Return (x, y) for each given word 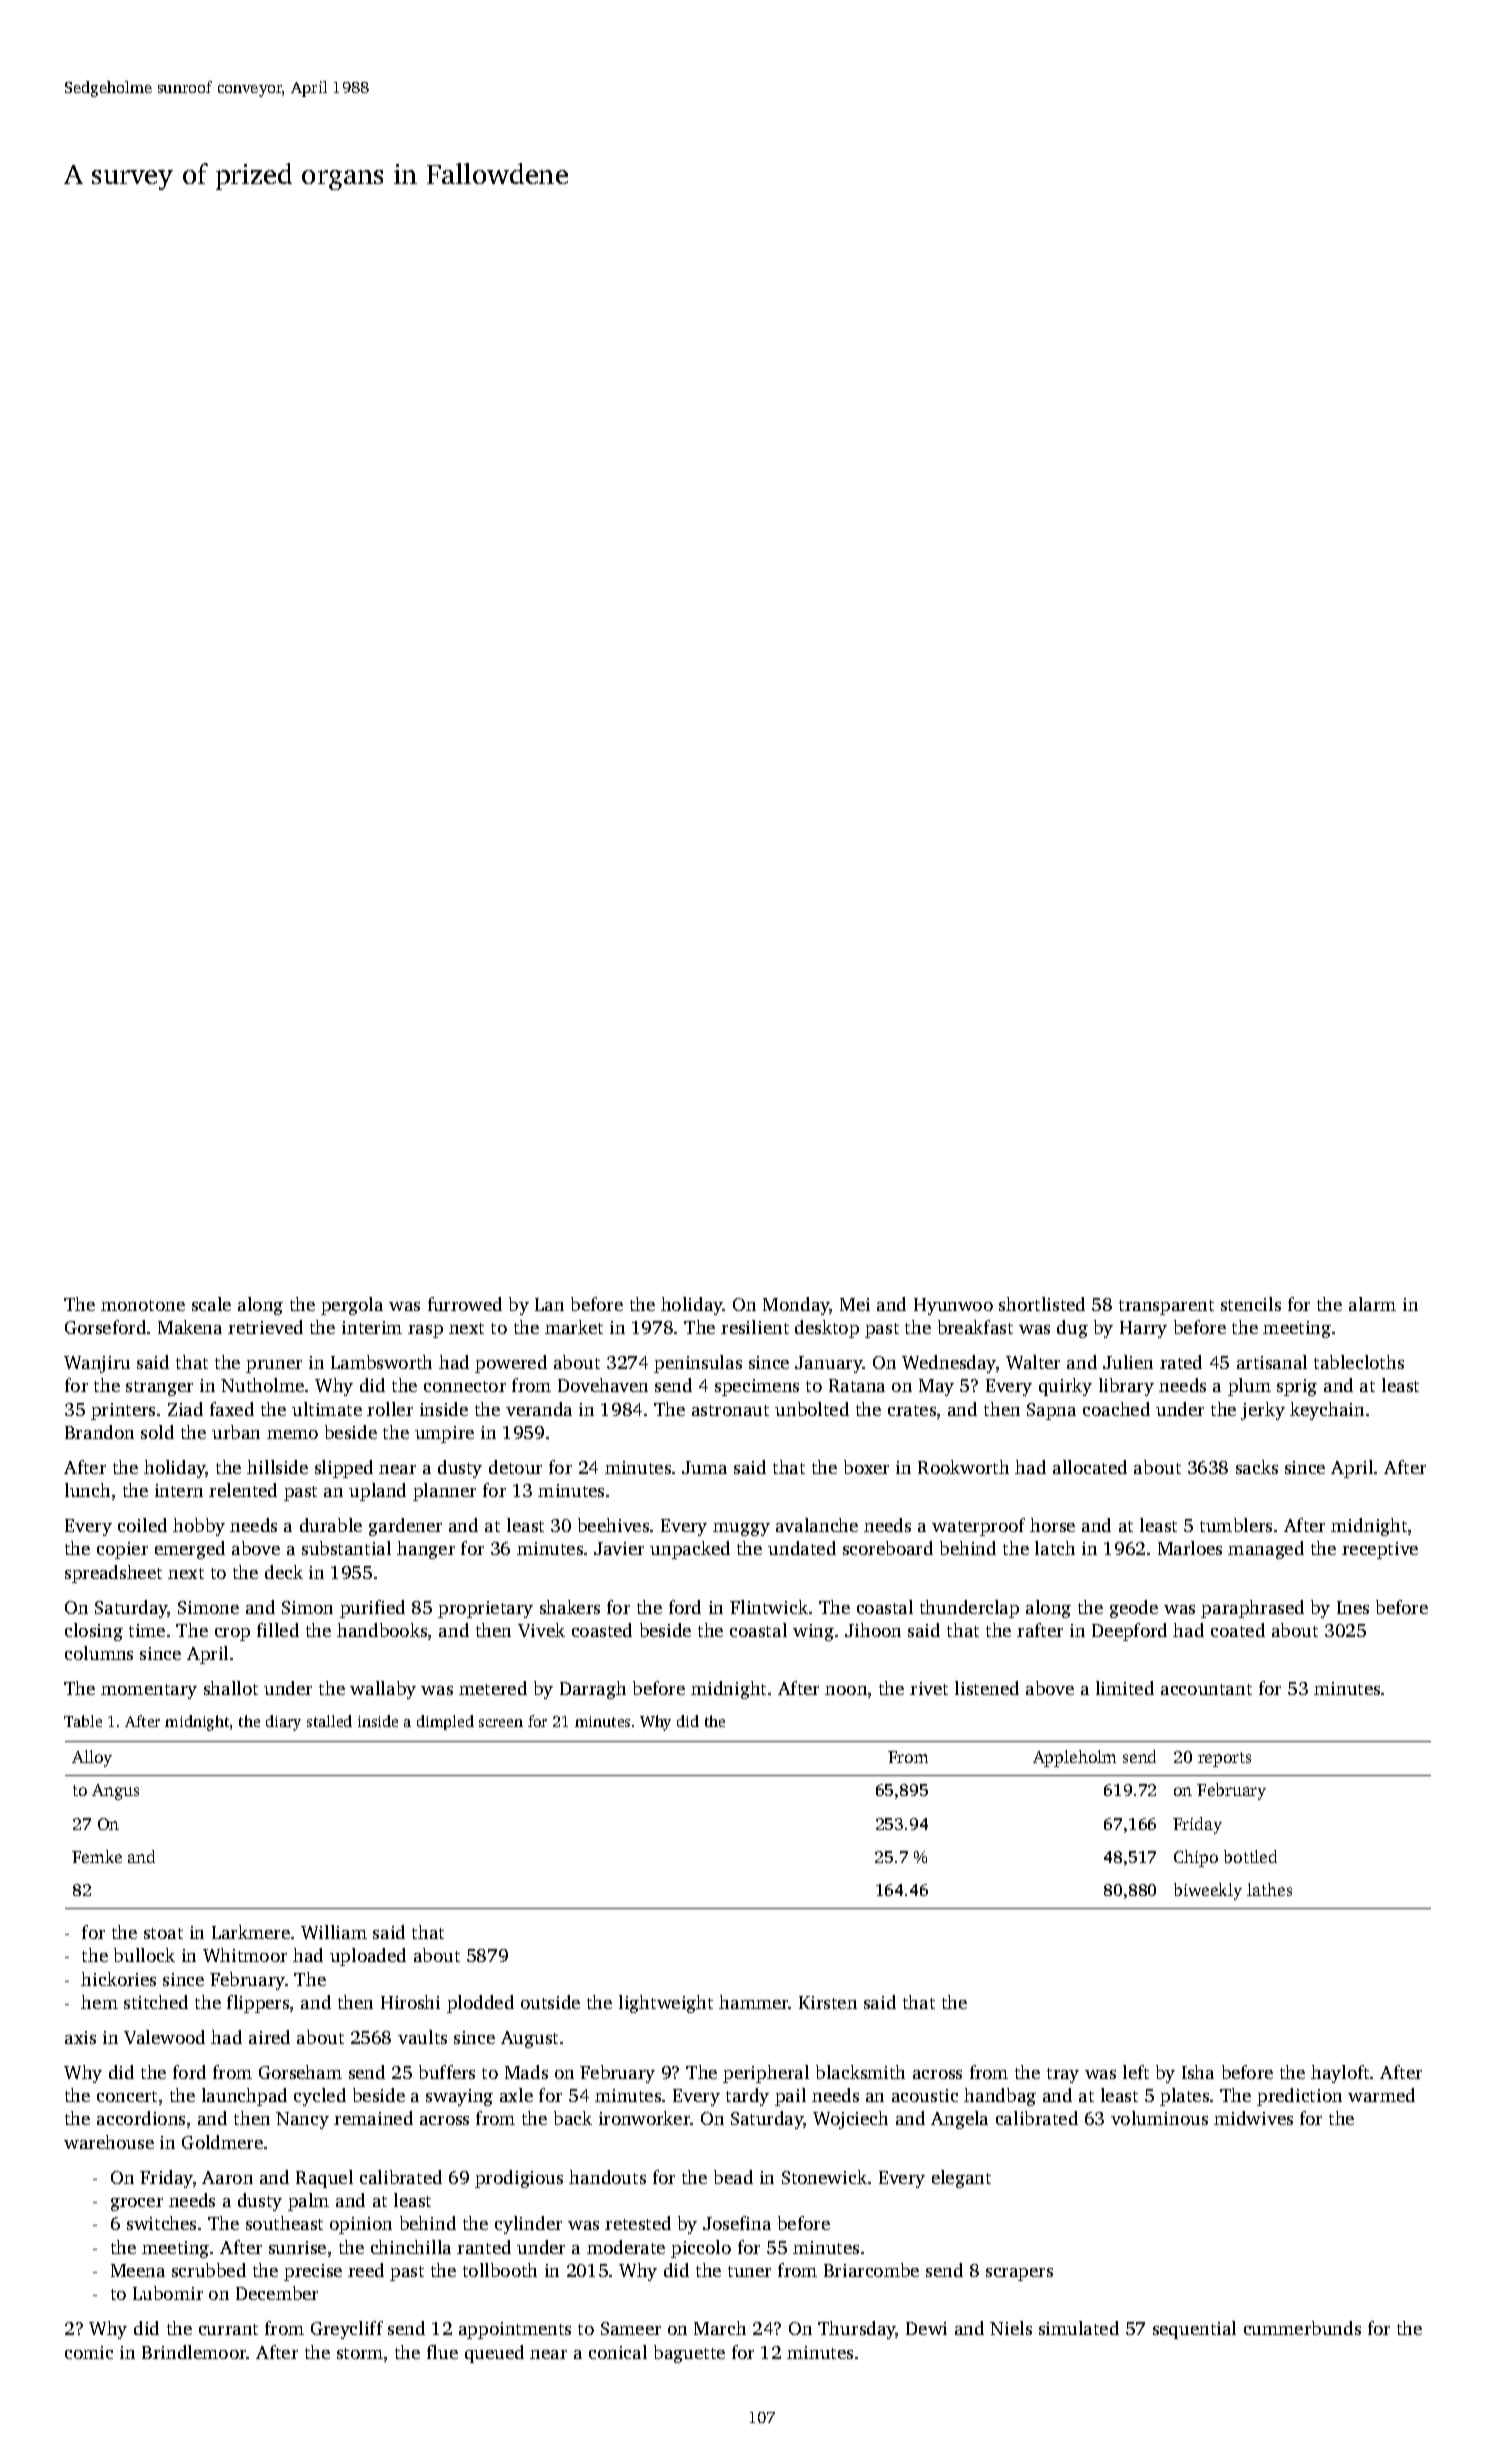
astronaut (730, 1410)
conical (618, 2352)
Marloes (1190, 1548)
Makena (190, 1327)
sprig (1297, 1387)
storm (360, 2353)
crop (232, 1634)
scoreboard (888, 1548)
